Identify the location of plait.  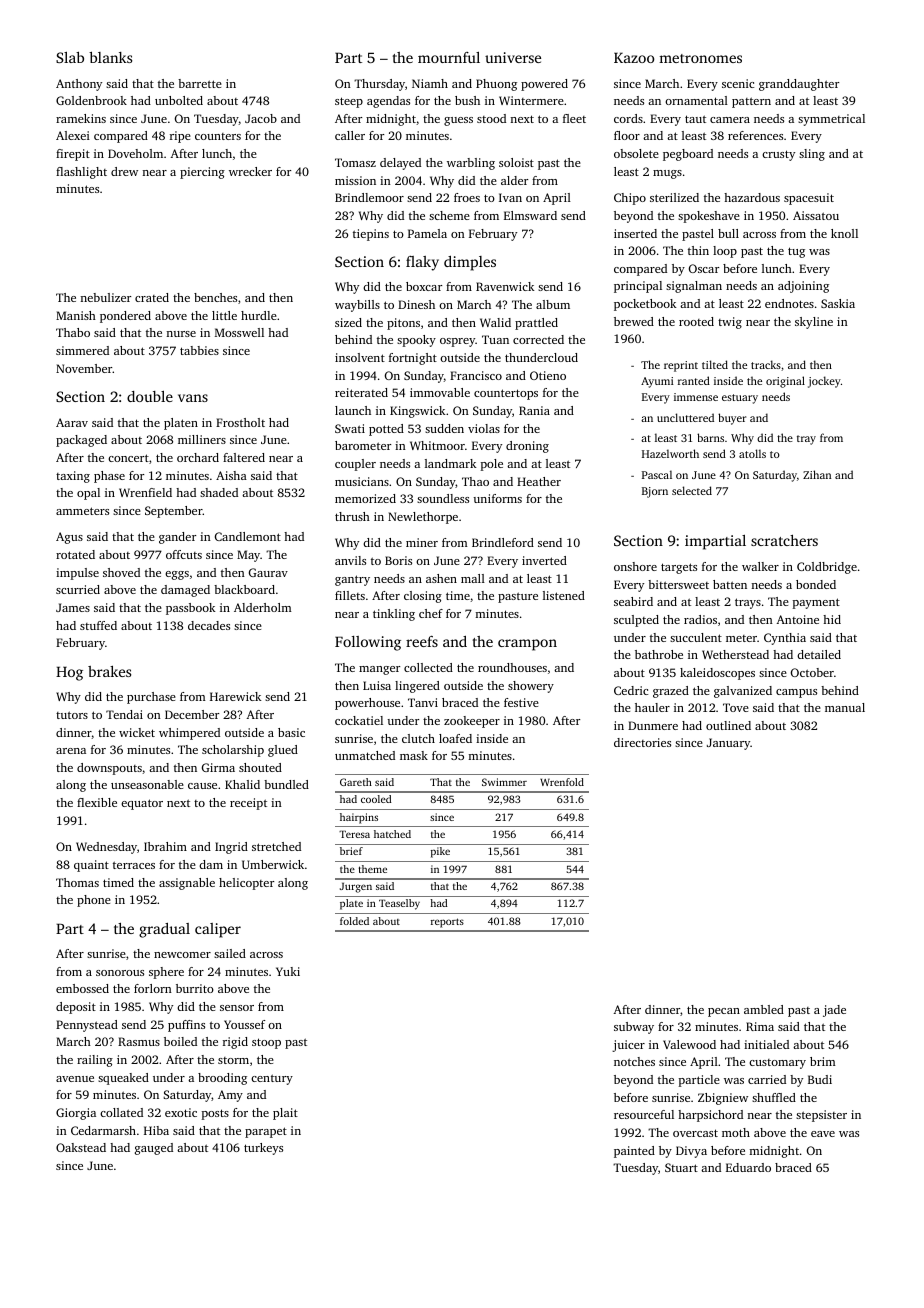
(285, 1114).
